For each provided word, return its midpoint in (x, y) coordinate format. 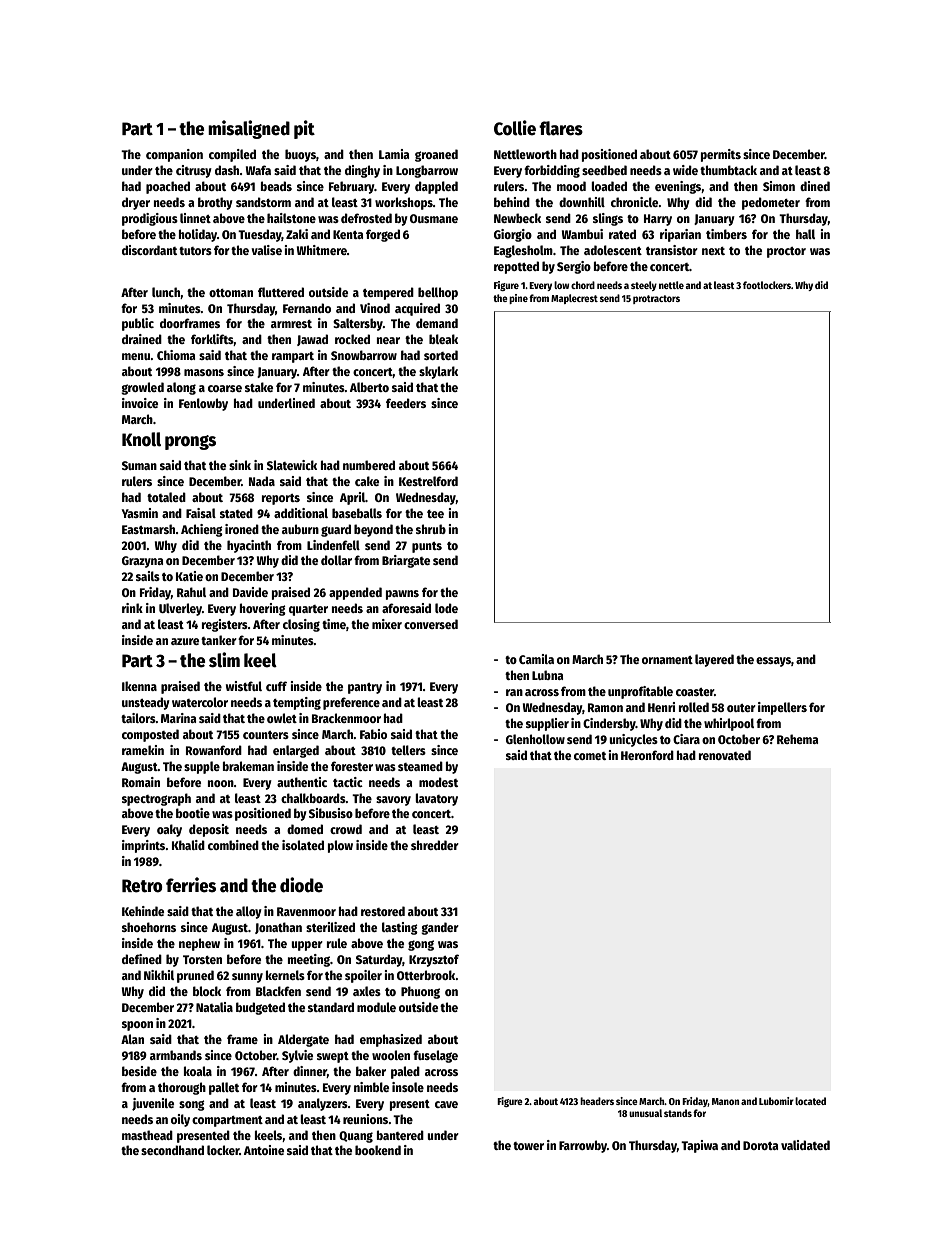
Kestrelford (428, 481)
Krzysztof (434, 960)
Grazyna (142, 562)
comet (590, 756)
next (713, 251)
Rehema (797, 739)
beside (139, 1071)
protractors (656, 299)
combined (233, 845)
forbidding (552, 171)
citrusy (194, 171)
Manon (725, 1101)
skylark (438, 372)
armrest (291, 324)
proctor (786, 252)
